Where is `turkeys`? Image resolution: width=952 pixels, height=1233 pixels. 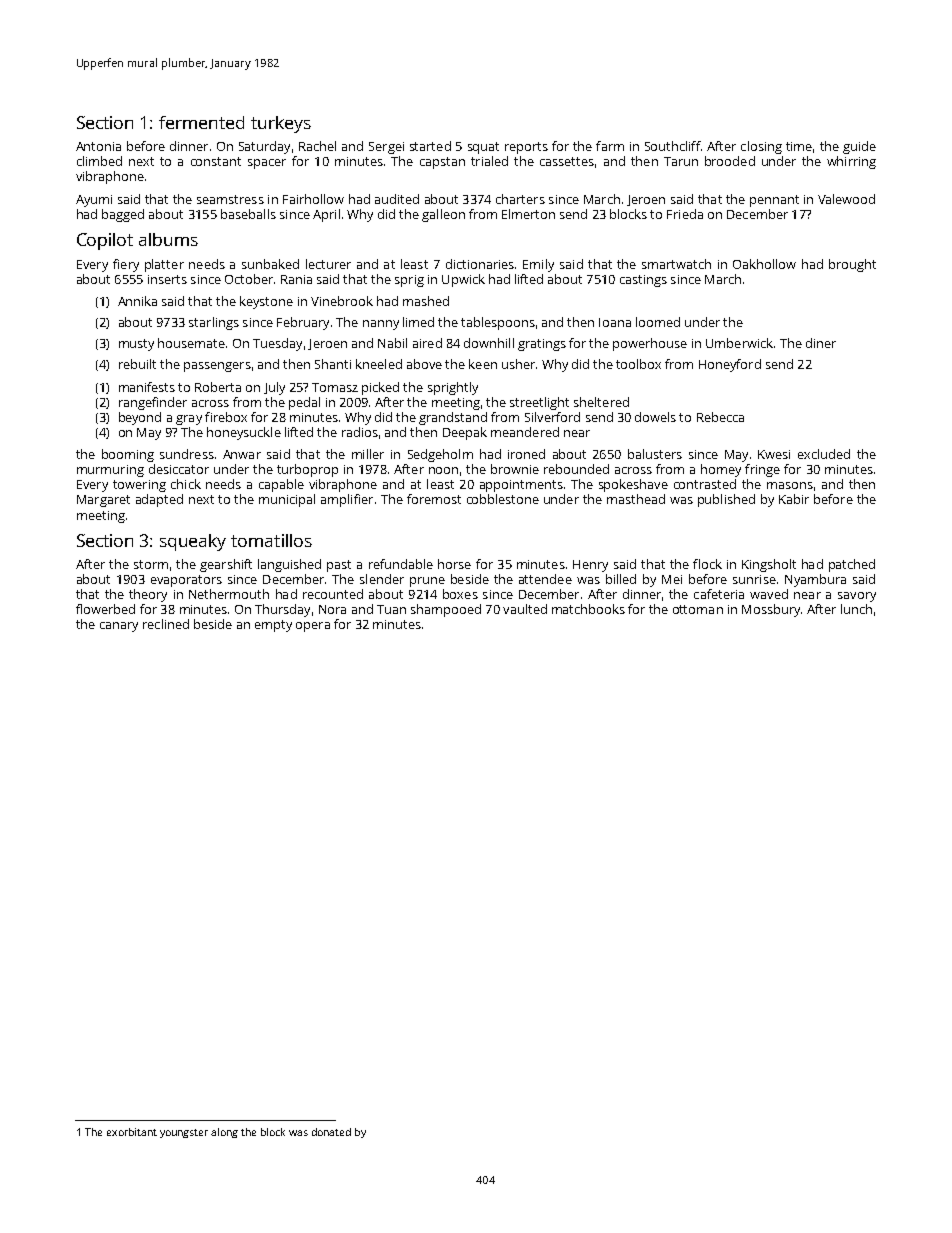 turkeys is located at coordinates (281, 124).
